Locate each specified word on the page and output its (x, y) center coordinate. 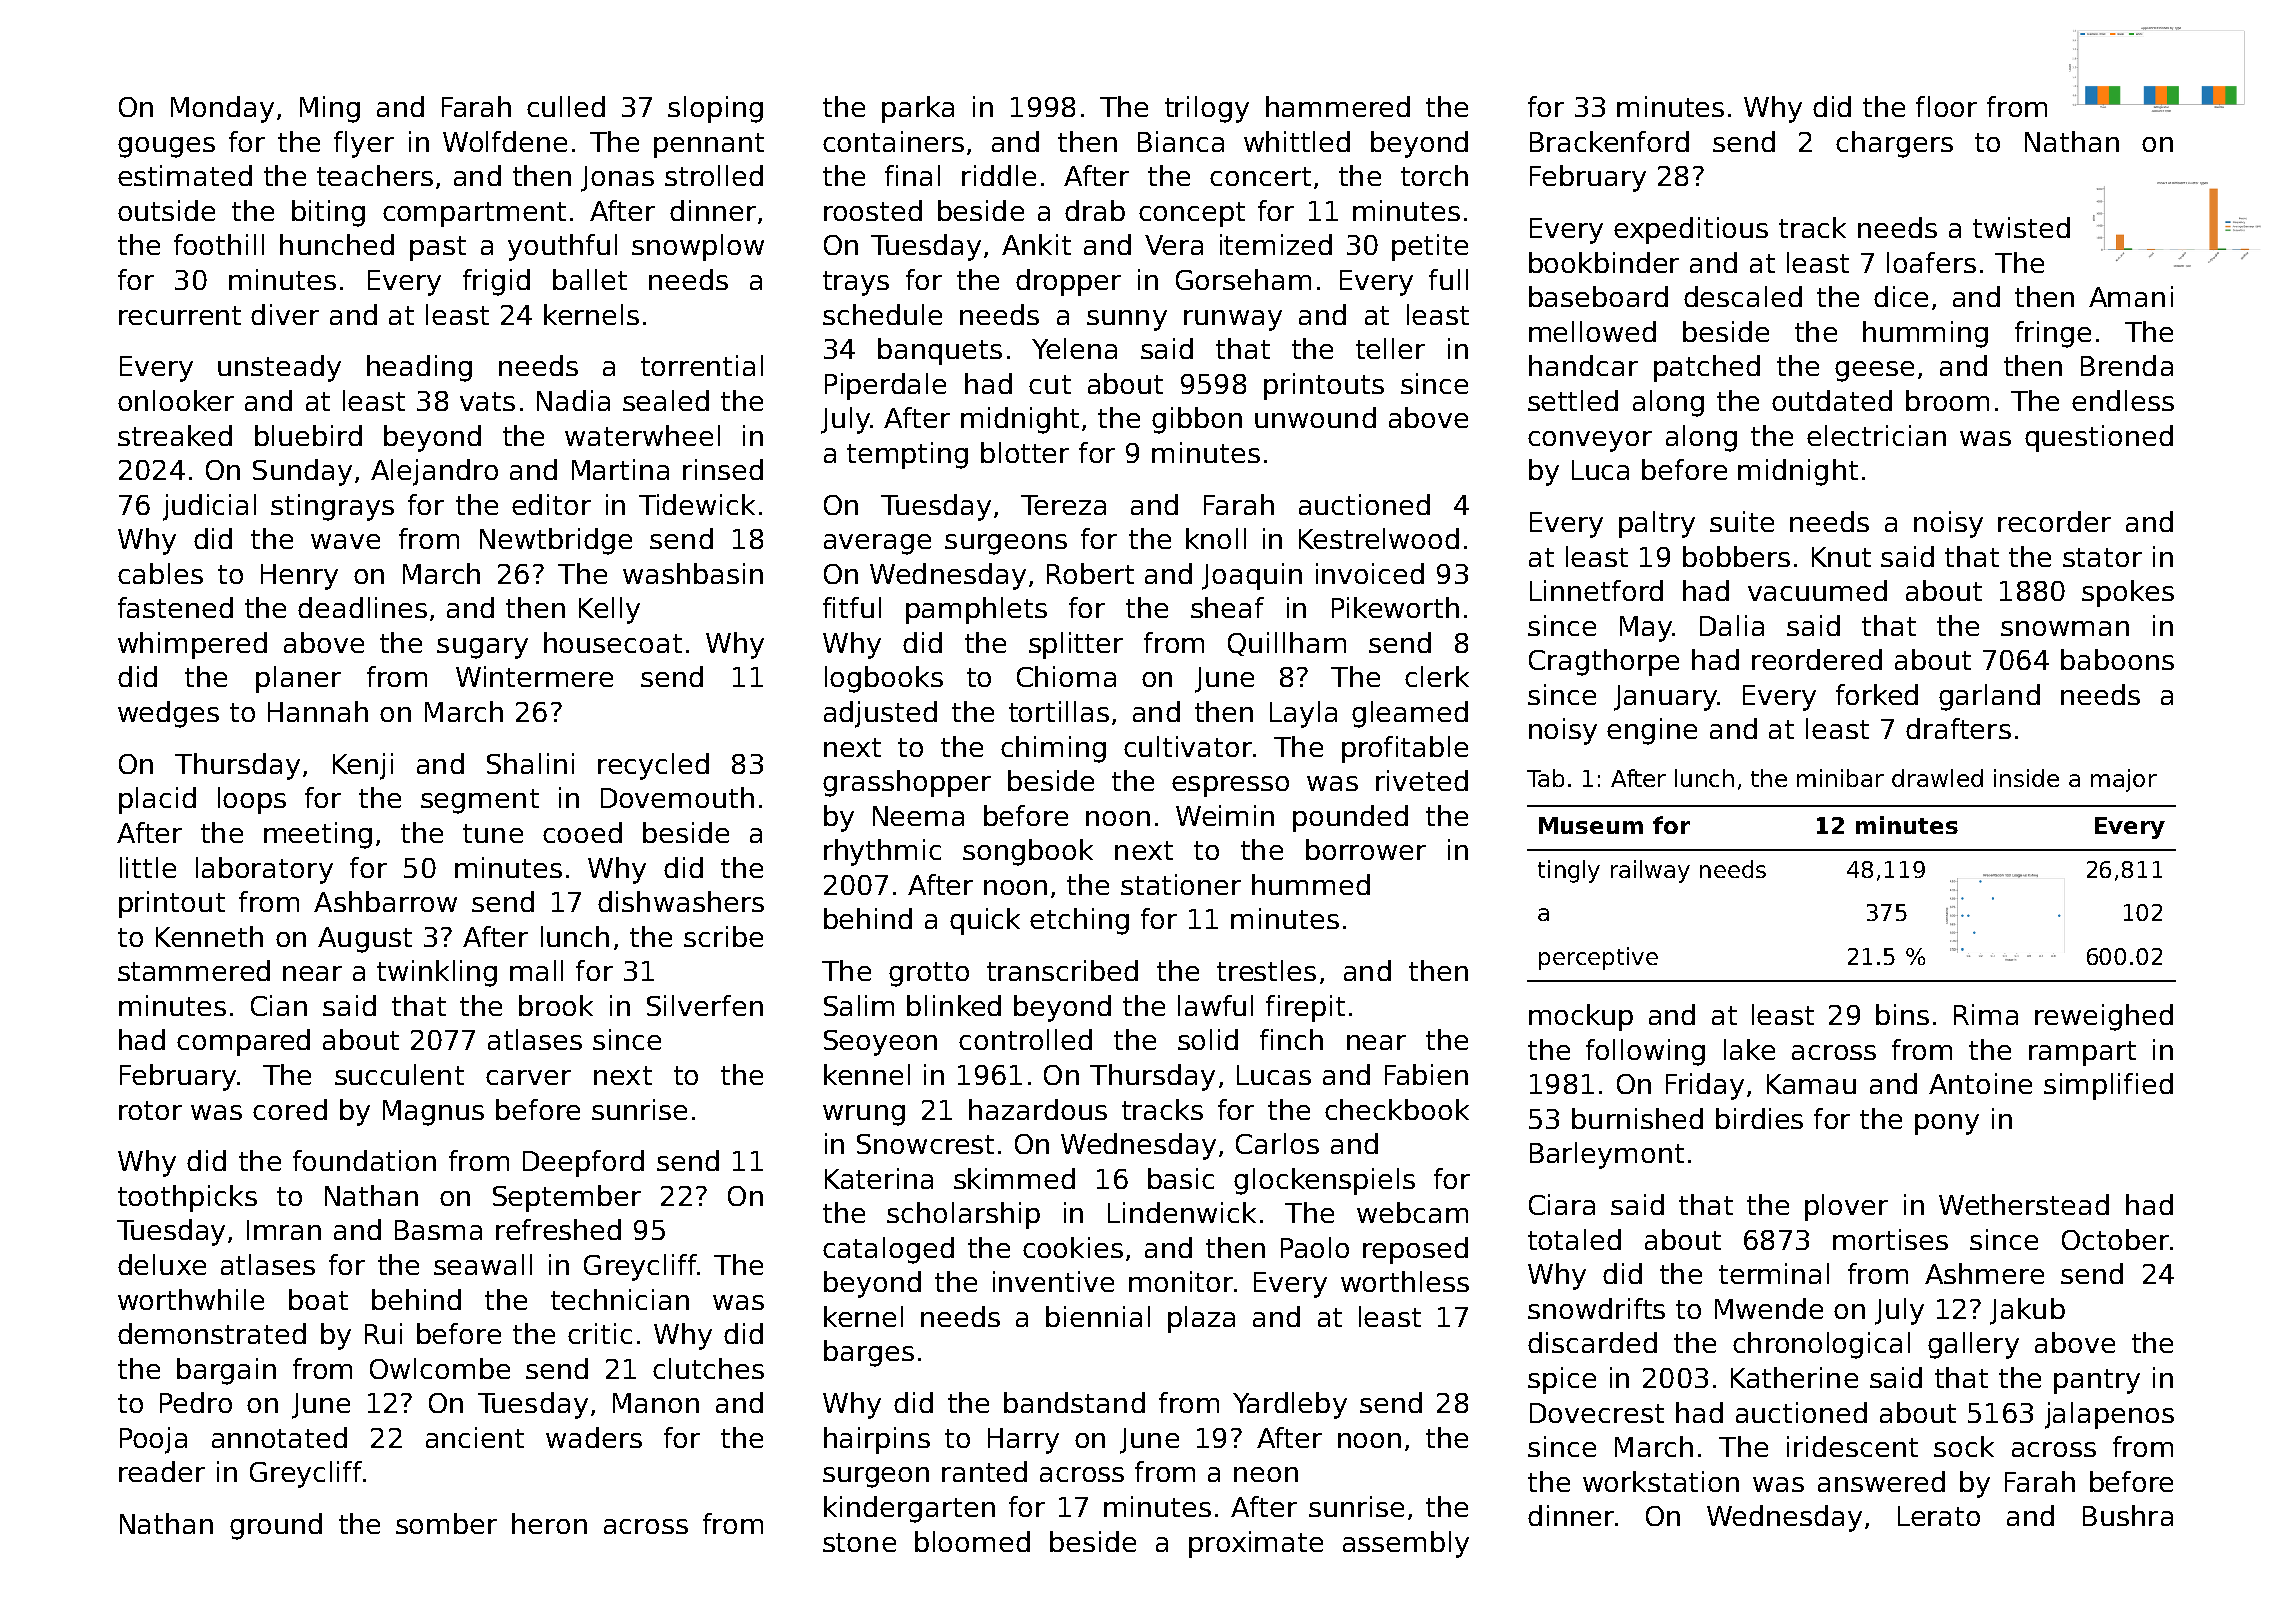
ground (276, 1526)
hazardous (1038, 1109)
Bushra (2128, 1515)
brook (556, 1005)
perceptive (1598, 958)
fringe (2053, 334)
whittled (1297, 141)
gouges (166, 147)
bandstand (1074, 1402)
